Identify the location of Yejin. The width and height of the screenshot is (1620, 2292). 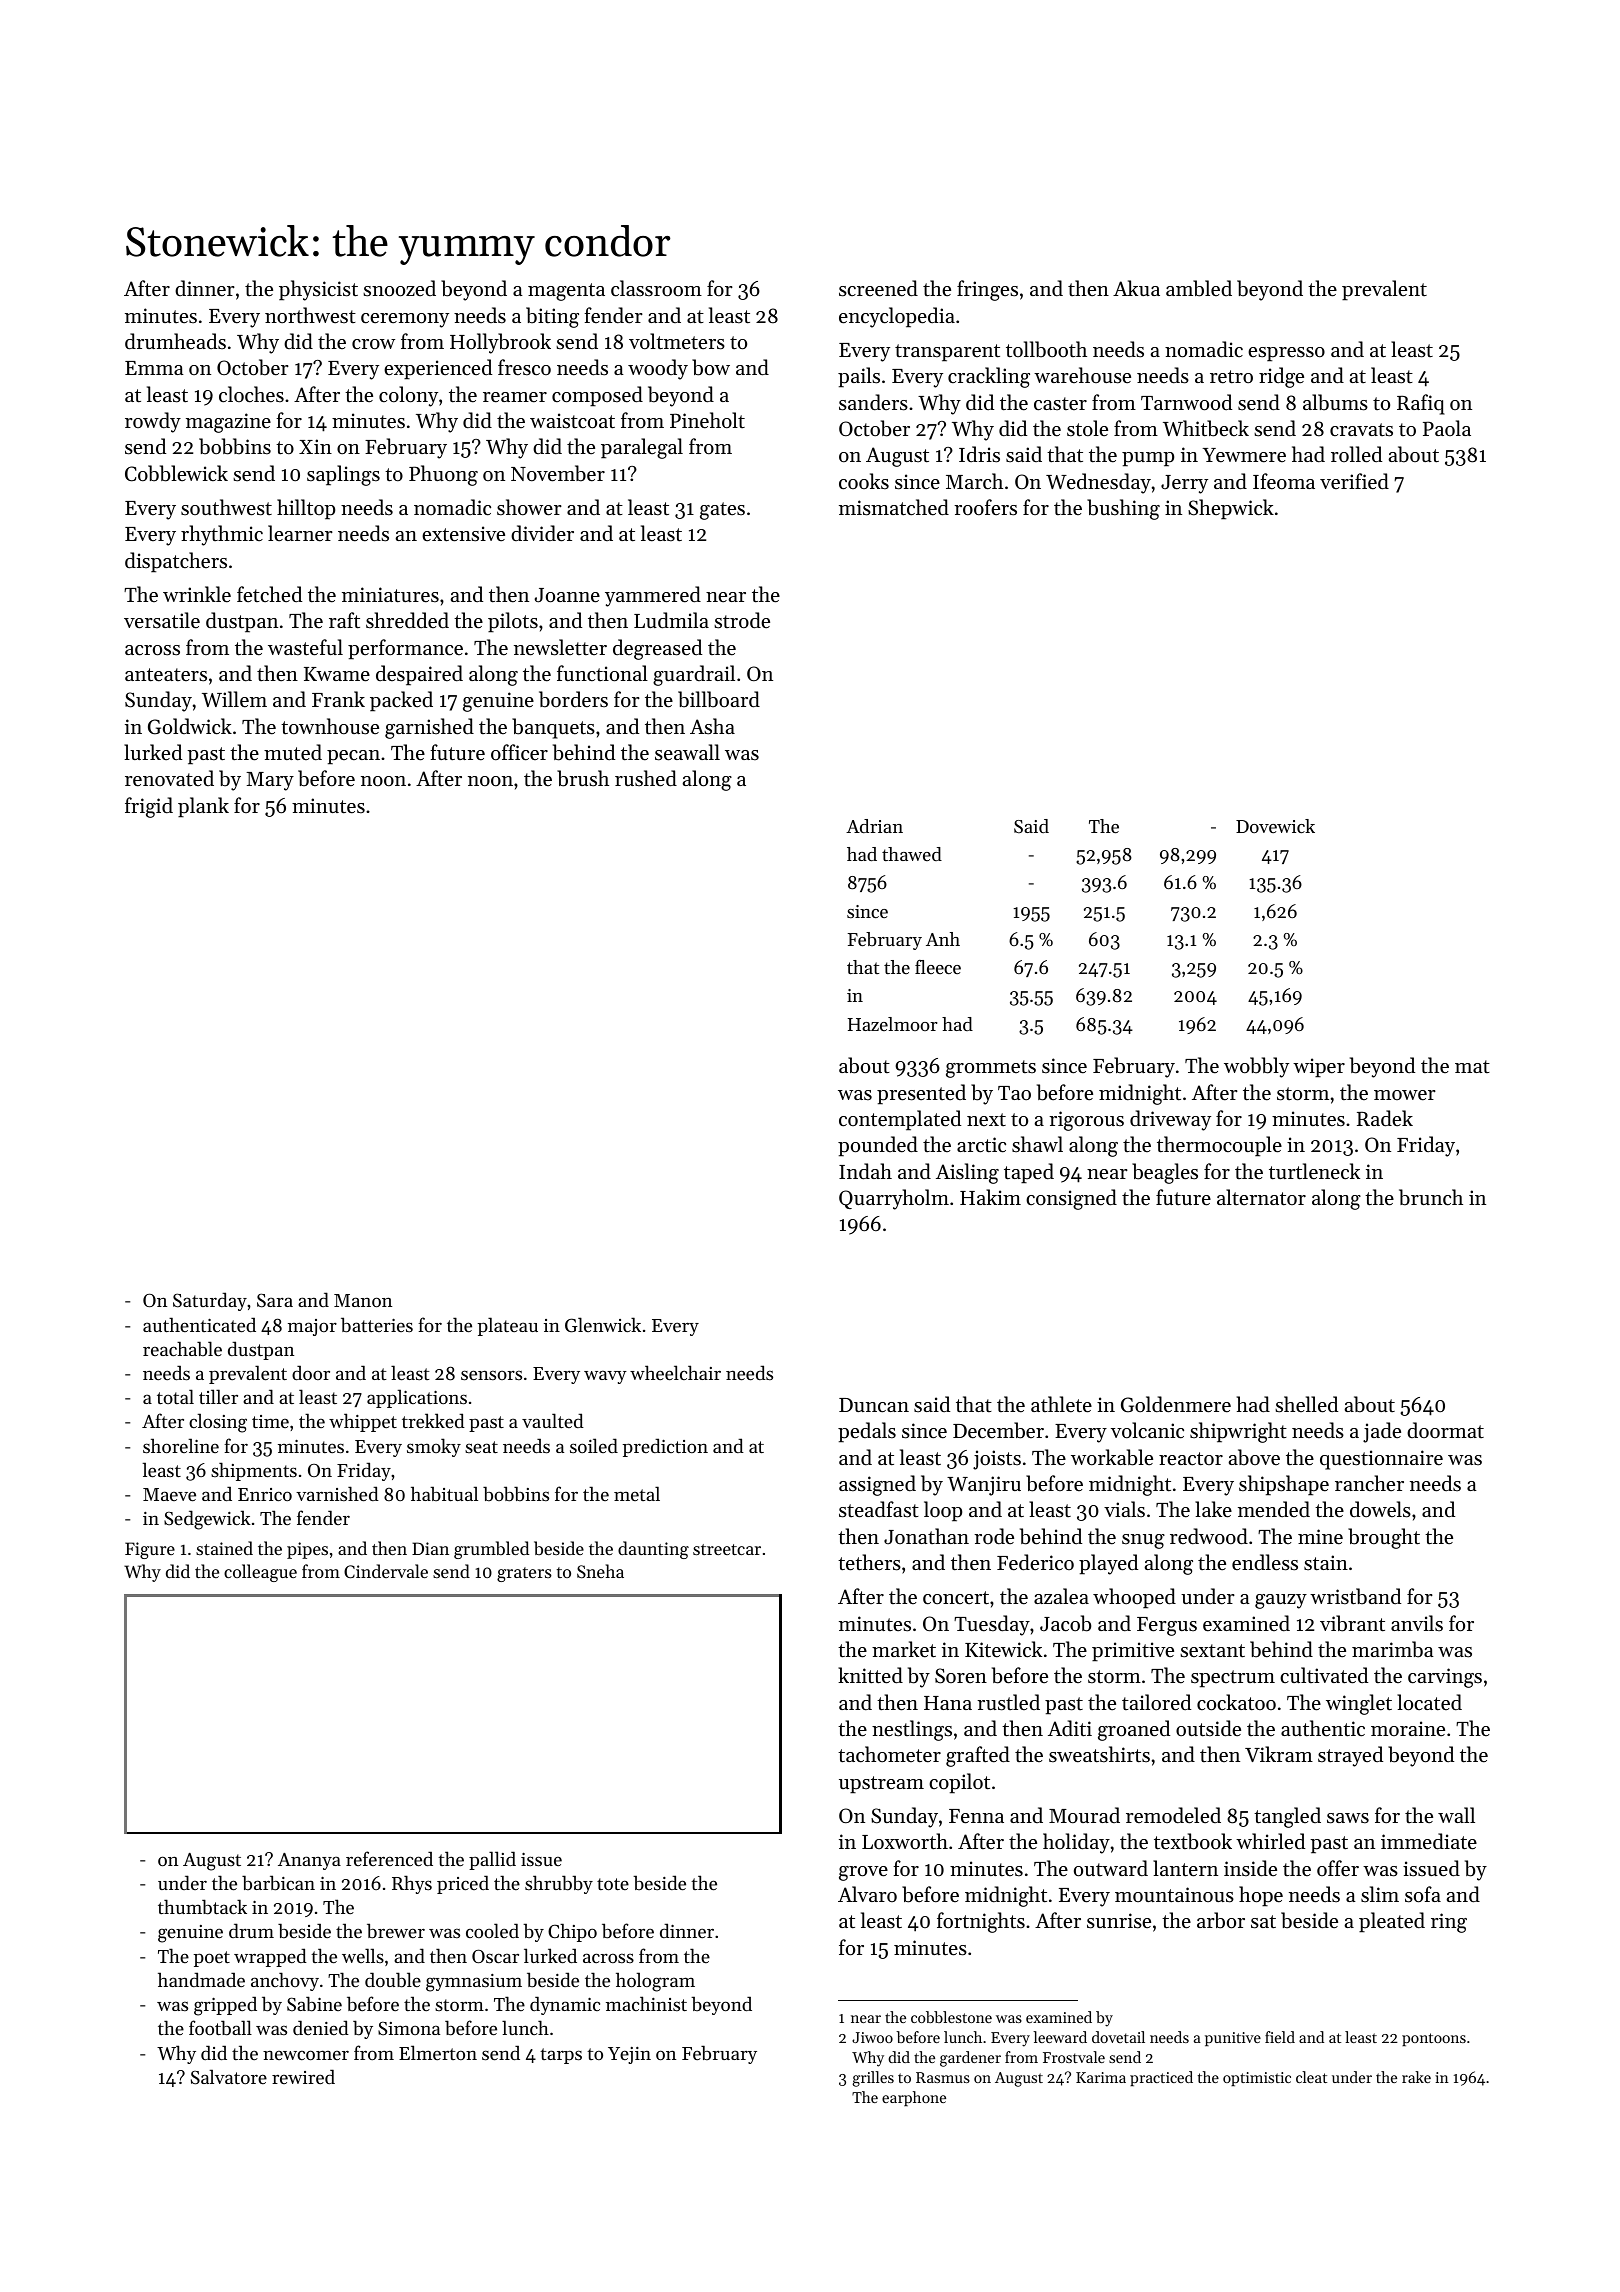
(629, 2055).
